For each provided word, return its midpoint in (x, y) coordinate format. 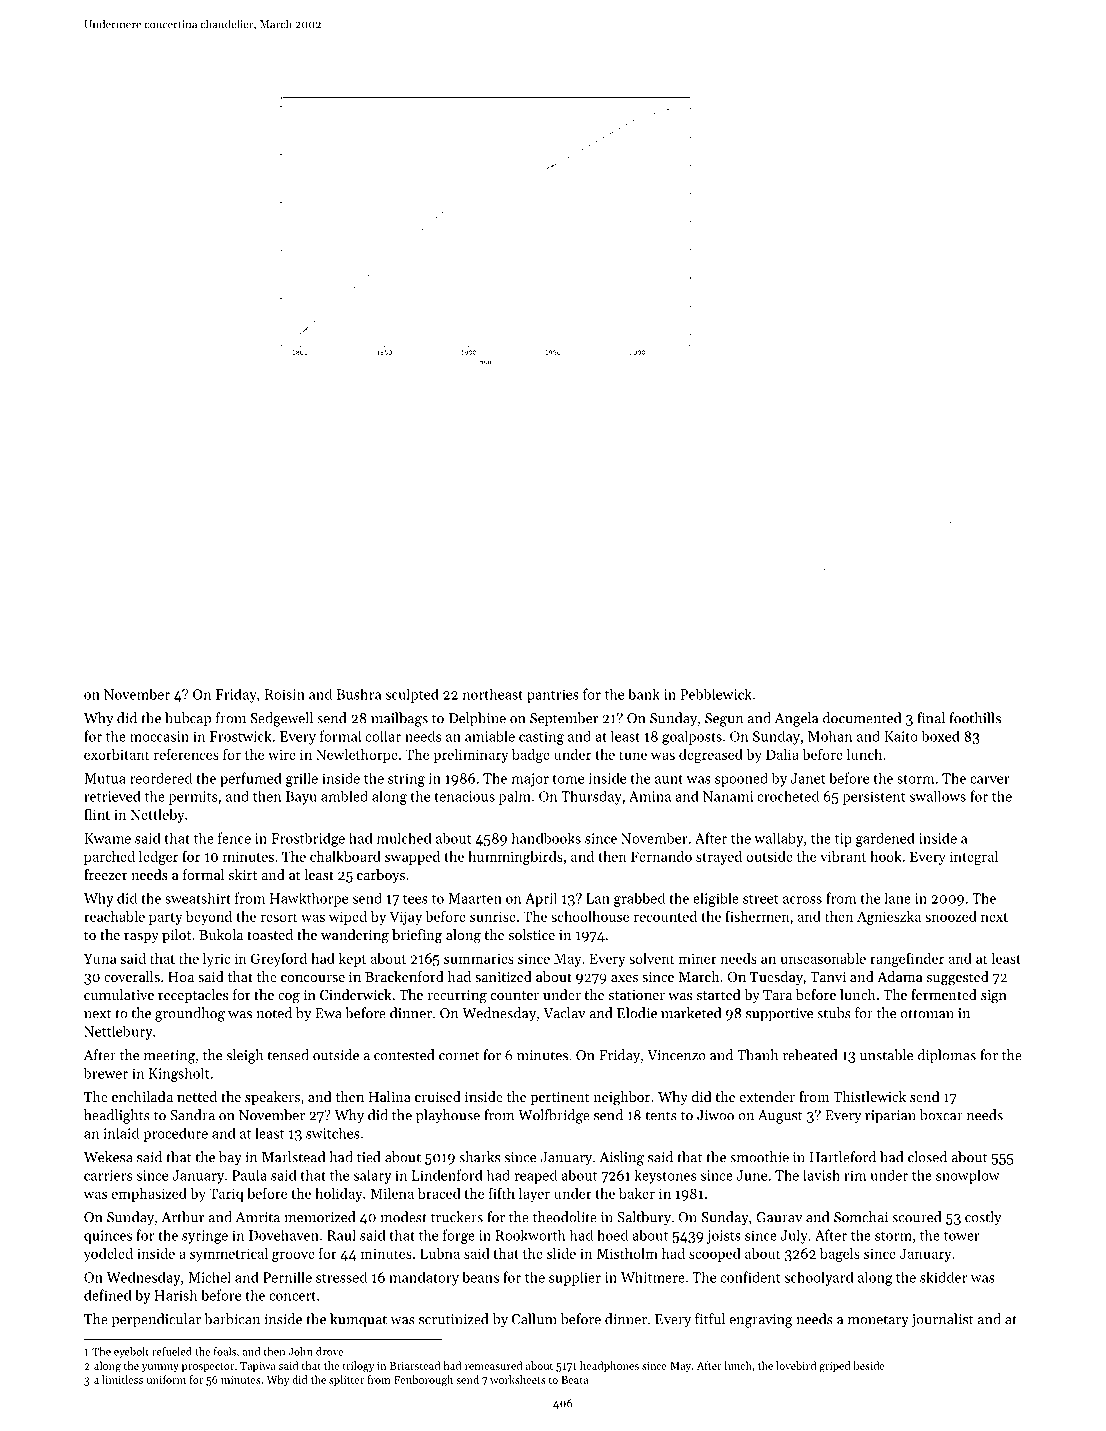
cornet (459, 1056)
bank (644, 694)
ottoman (927, 1014)
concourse (313, 978)
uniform (166, 1379)
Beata (574, 1380)
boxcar (941, 1115)
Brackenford (404, 976)
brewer (106, 1073)
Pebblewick (716, 694)
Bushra (358, 694)
